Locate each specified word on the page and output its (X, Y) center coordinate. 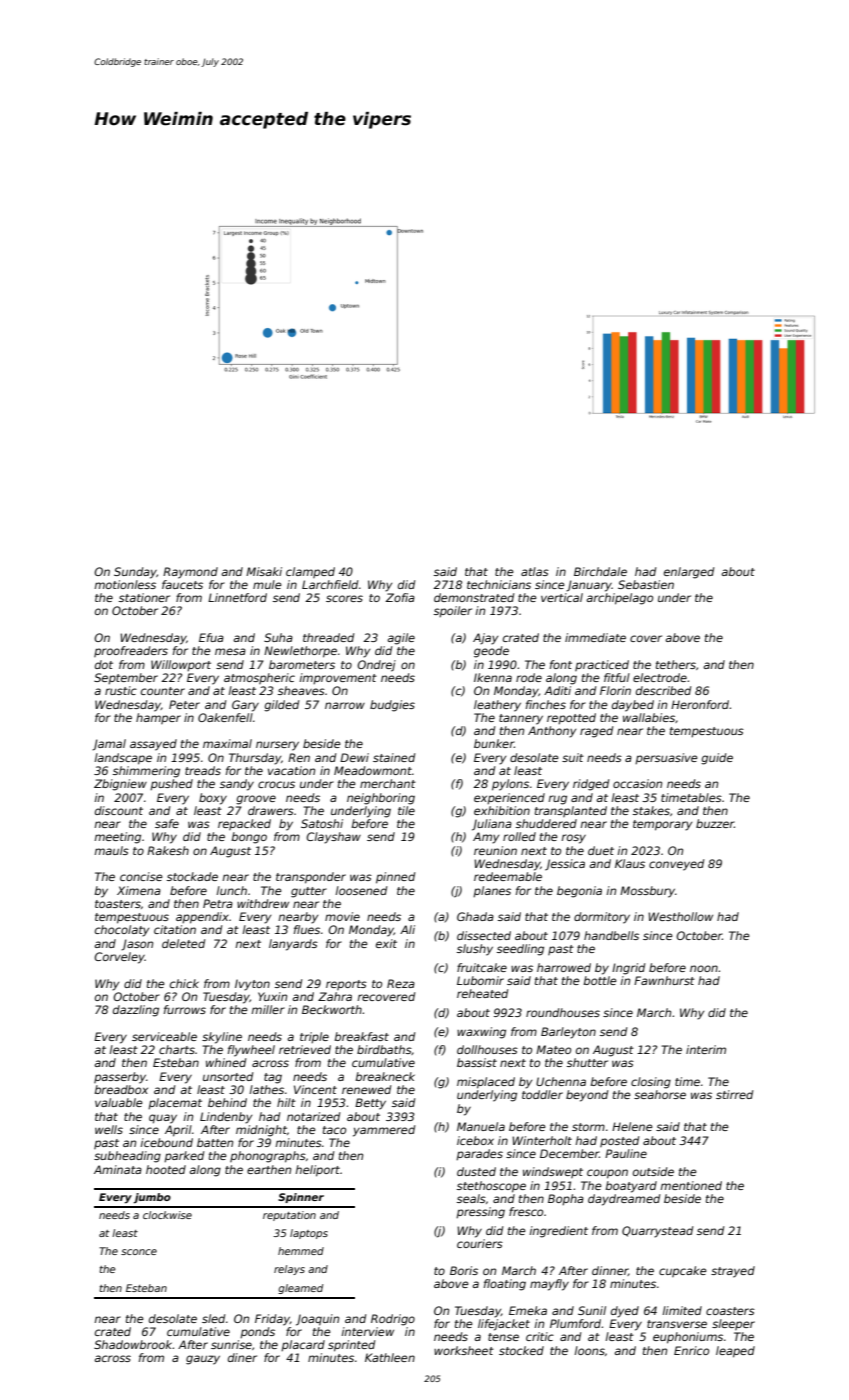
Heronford (700, 704)
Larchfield (330, 584)
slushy (475, 950)
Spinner (301, 1198)
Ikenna (493, 677)
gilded (281, 706)
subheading (127, 1157)
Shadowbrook (133, 1344)
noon (704, 968)
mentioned (691, 1185)
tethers (676, 664)
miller (268, 1009)
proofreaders (131, 651)
